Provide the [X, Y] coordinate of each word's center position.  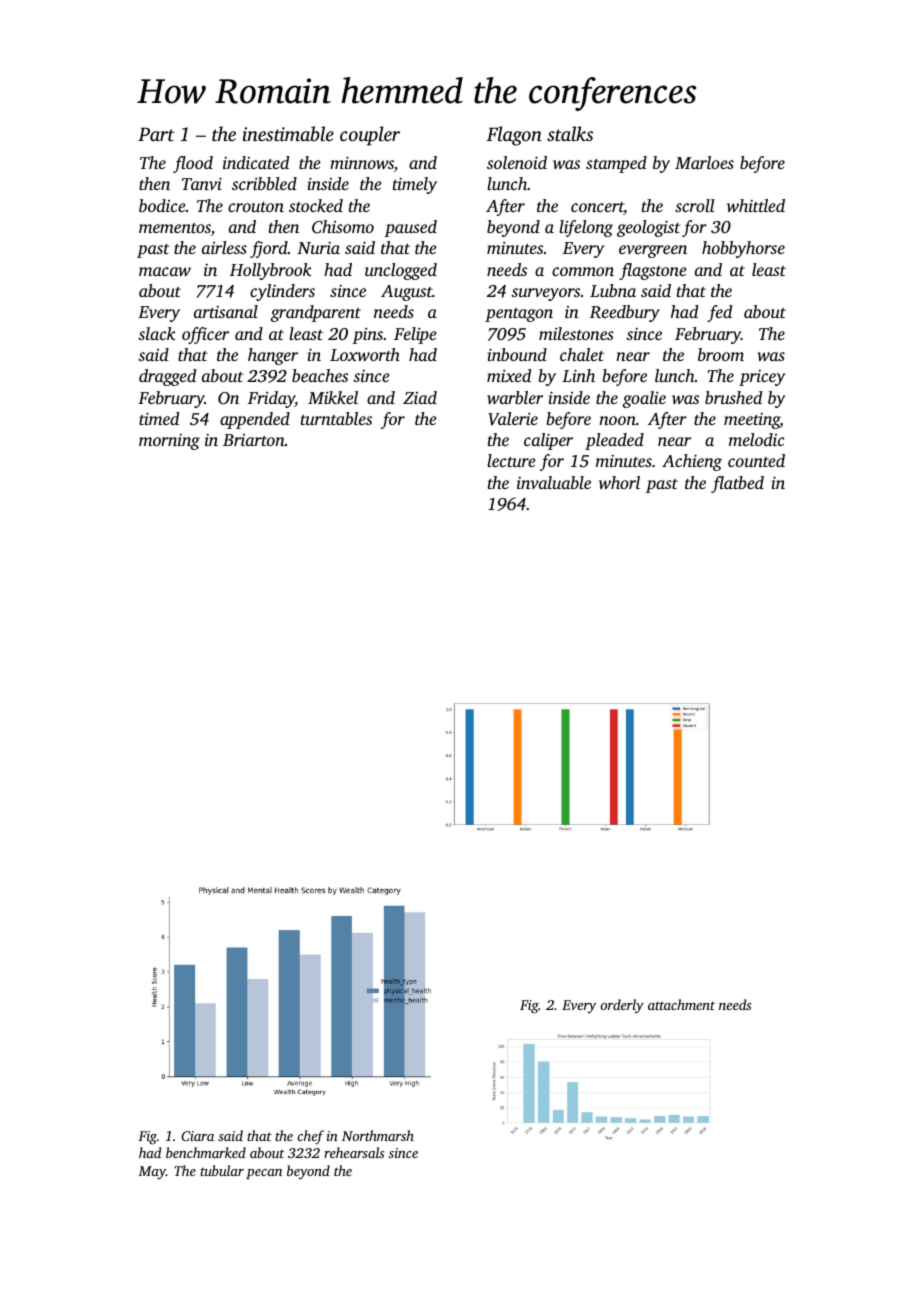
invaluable [554, 482]
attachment [681, 1004]
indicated [256, 162]
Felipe [415, 335]
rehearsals [354, 1152]
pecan [264, 1174]
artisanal [226, 311]
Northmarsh [378, 1135]
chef [310, 1137]
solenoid [517, 162]
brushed [733, 397]
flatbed [737, 484]
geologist [648, 228]
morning [169, 442]
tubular [222, 1170]
